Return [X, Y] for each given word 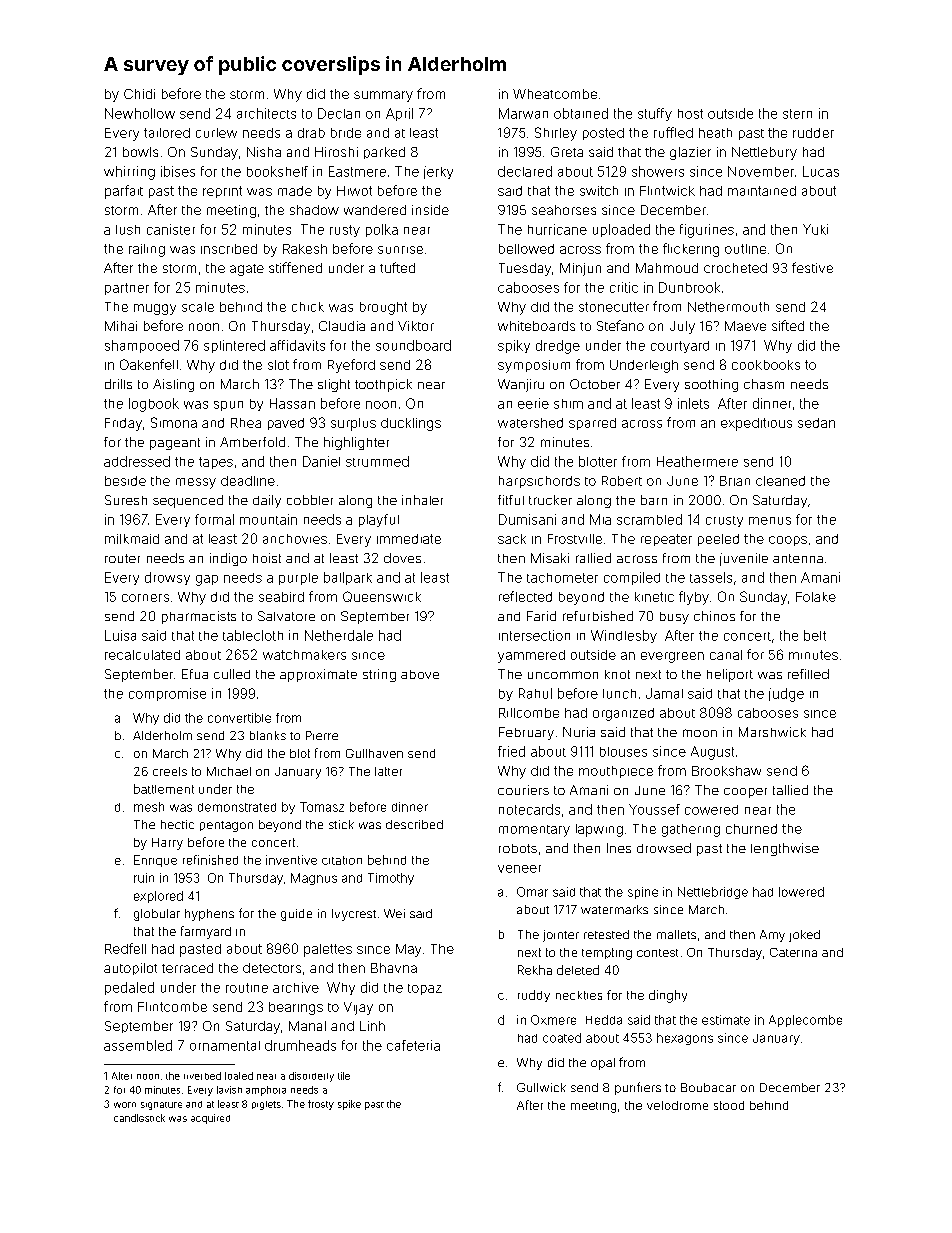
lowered [801, 892]
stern [797, 114]
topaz [425, 989]
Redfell [125, 948]
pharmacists [199, 617]
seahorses [564, 210]
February [526, 733]
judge [786, 695]
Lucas [821, 171]
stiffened [295, 267]
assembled [138, 1045]
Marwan [523, 113]
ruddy [534, 996]
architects [266, 113]
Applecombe [805, 1021]
